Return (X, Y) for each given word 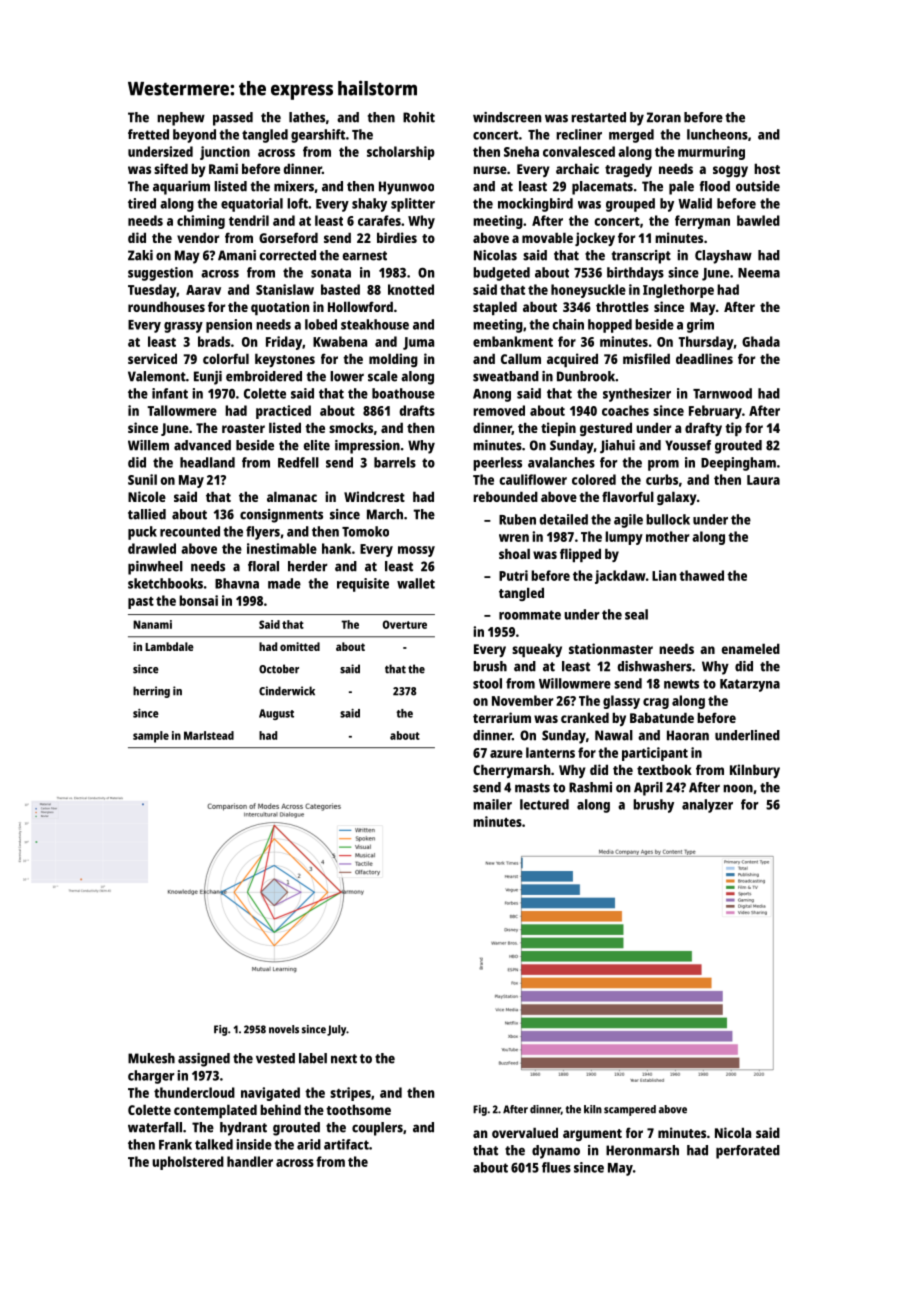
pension (229, 326)
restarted (598, 117)
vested (275, 1058)
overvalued (525, 1132)
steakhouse (375, 324)
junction (225, 153)
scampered (630, 1110)
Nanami (152, 624)
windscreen (507, 117)
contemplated (215, 1111)
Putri (513, 575)
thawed (701, 575)
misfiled (646, 358)
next (344, 1059)
